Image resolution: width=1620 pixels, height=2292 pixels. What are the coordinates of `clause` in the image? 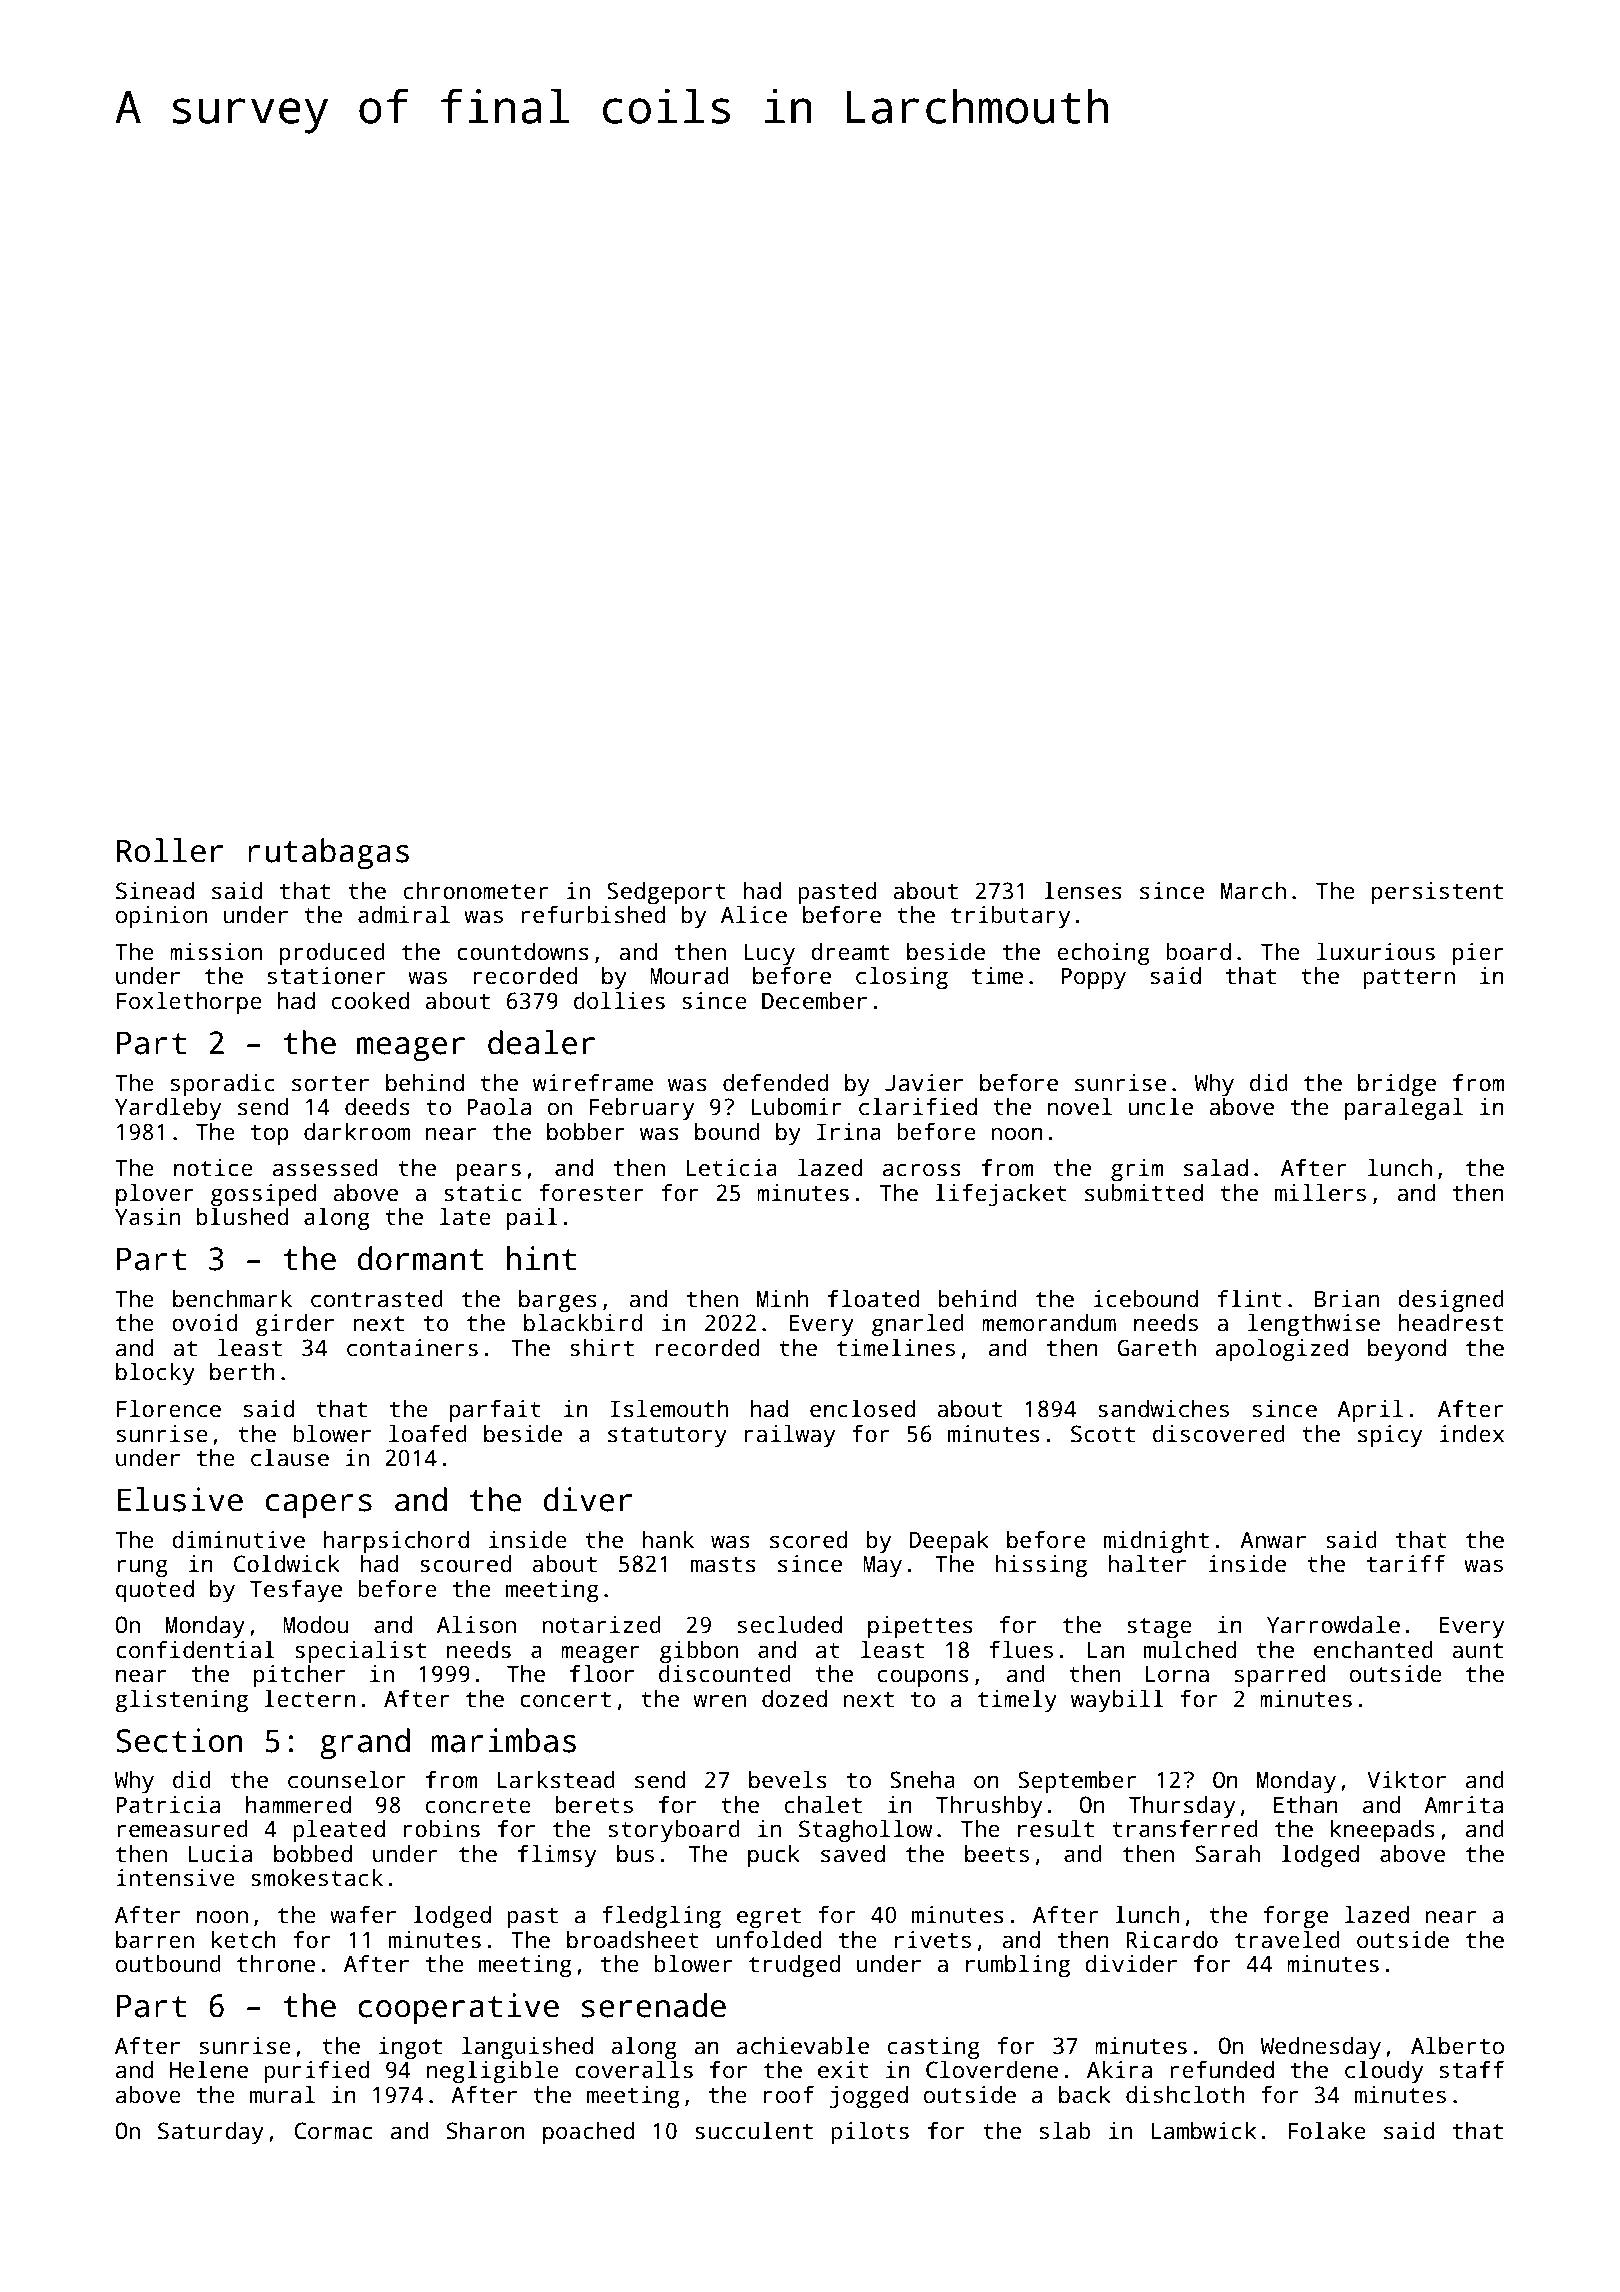 It's located at (290, 1458).
